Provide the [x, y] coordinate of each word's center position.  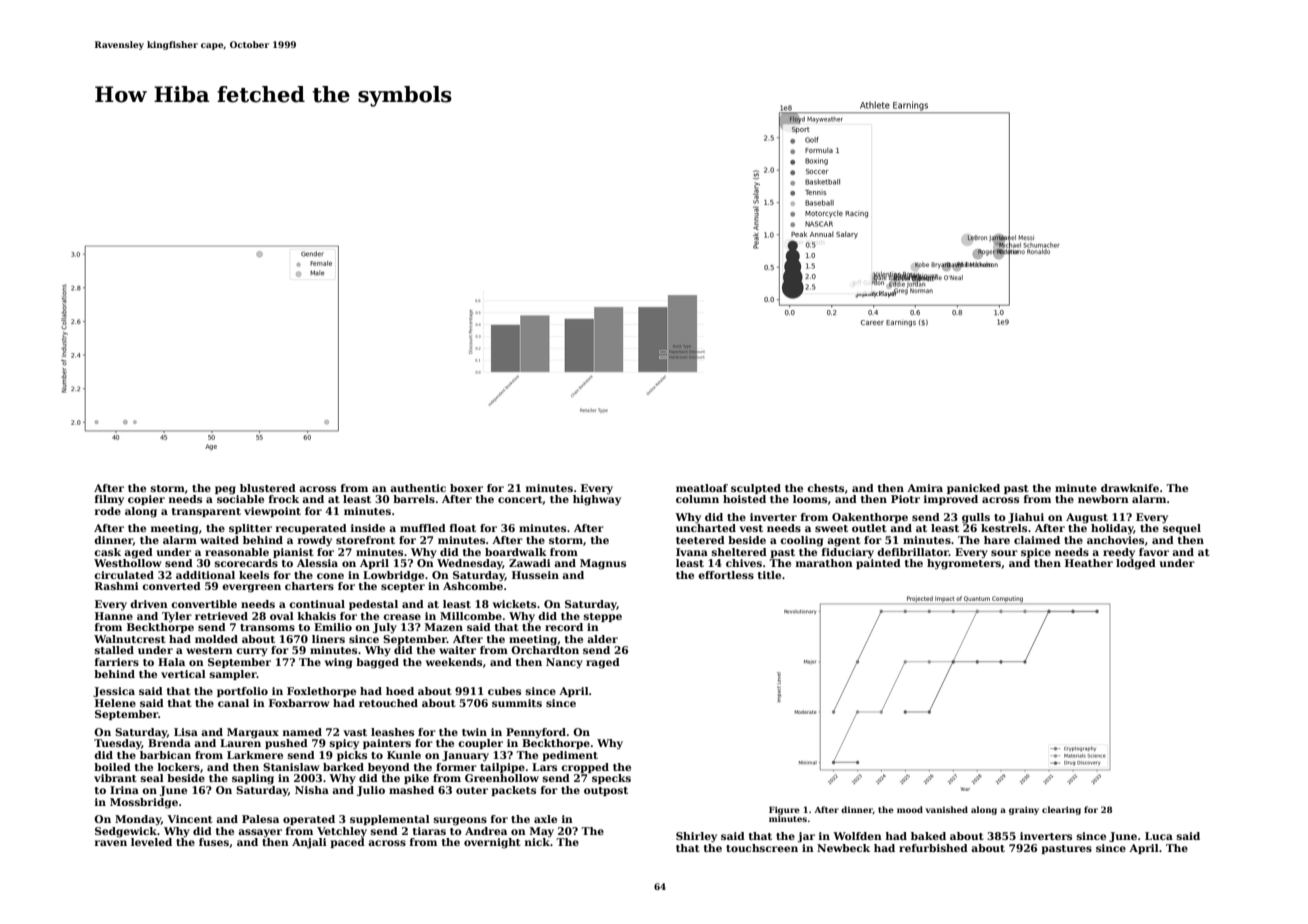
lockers [179, 767]
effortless [726, 575]
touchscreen [762, 848]
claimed [1037, 540]
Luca [1159, 836]
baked [928, 836]
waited [219, 540]
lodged [1136, 564]
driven [149, 604]
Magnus [603, 564]
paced [347, 843]
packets [513, 791]
